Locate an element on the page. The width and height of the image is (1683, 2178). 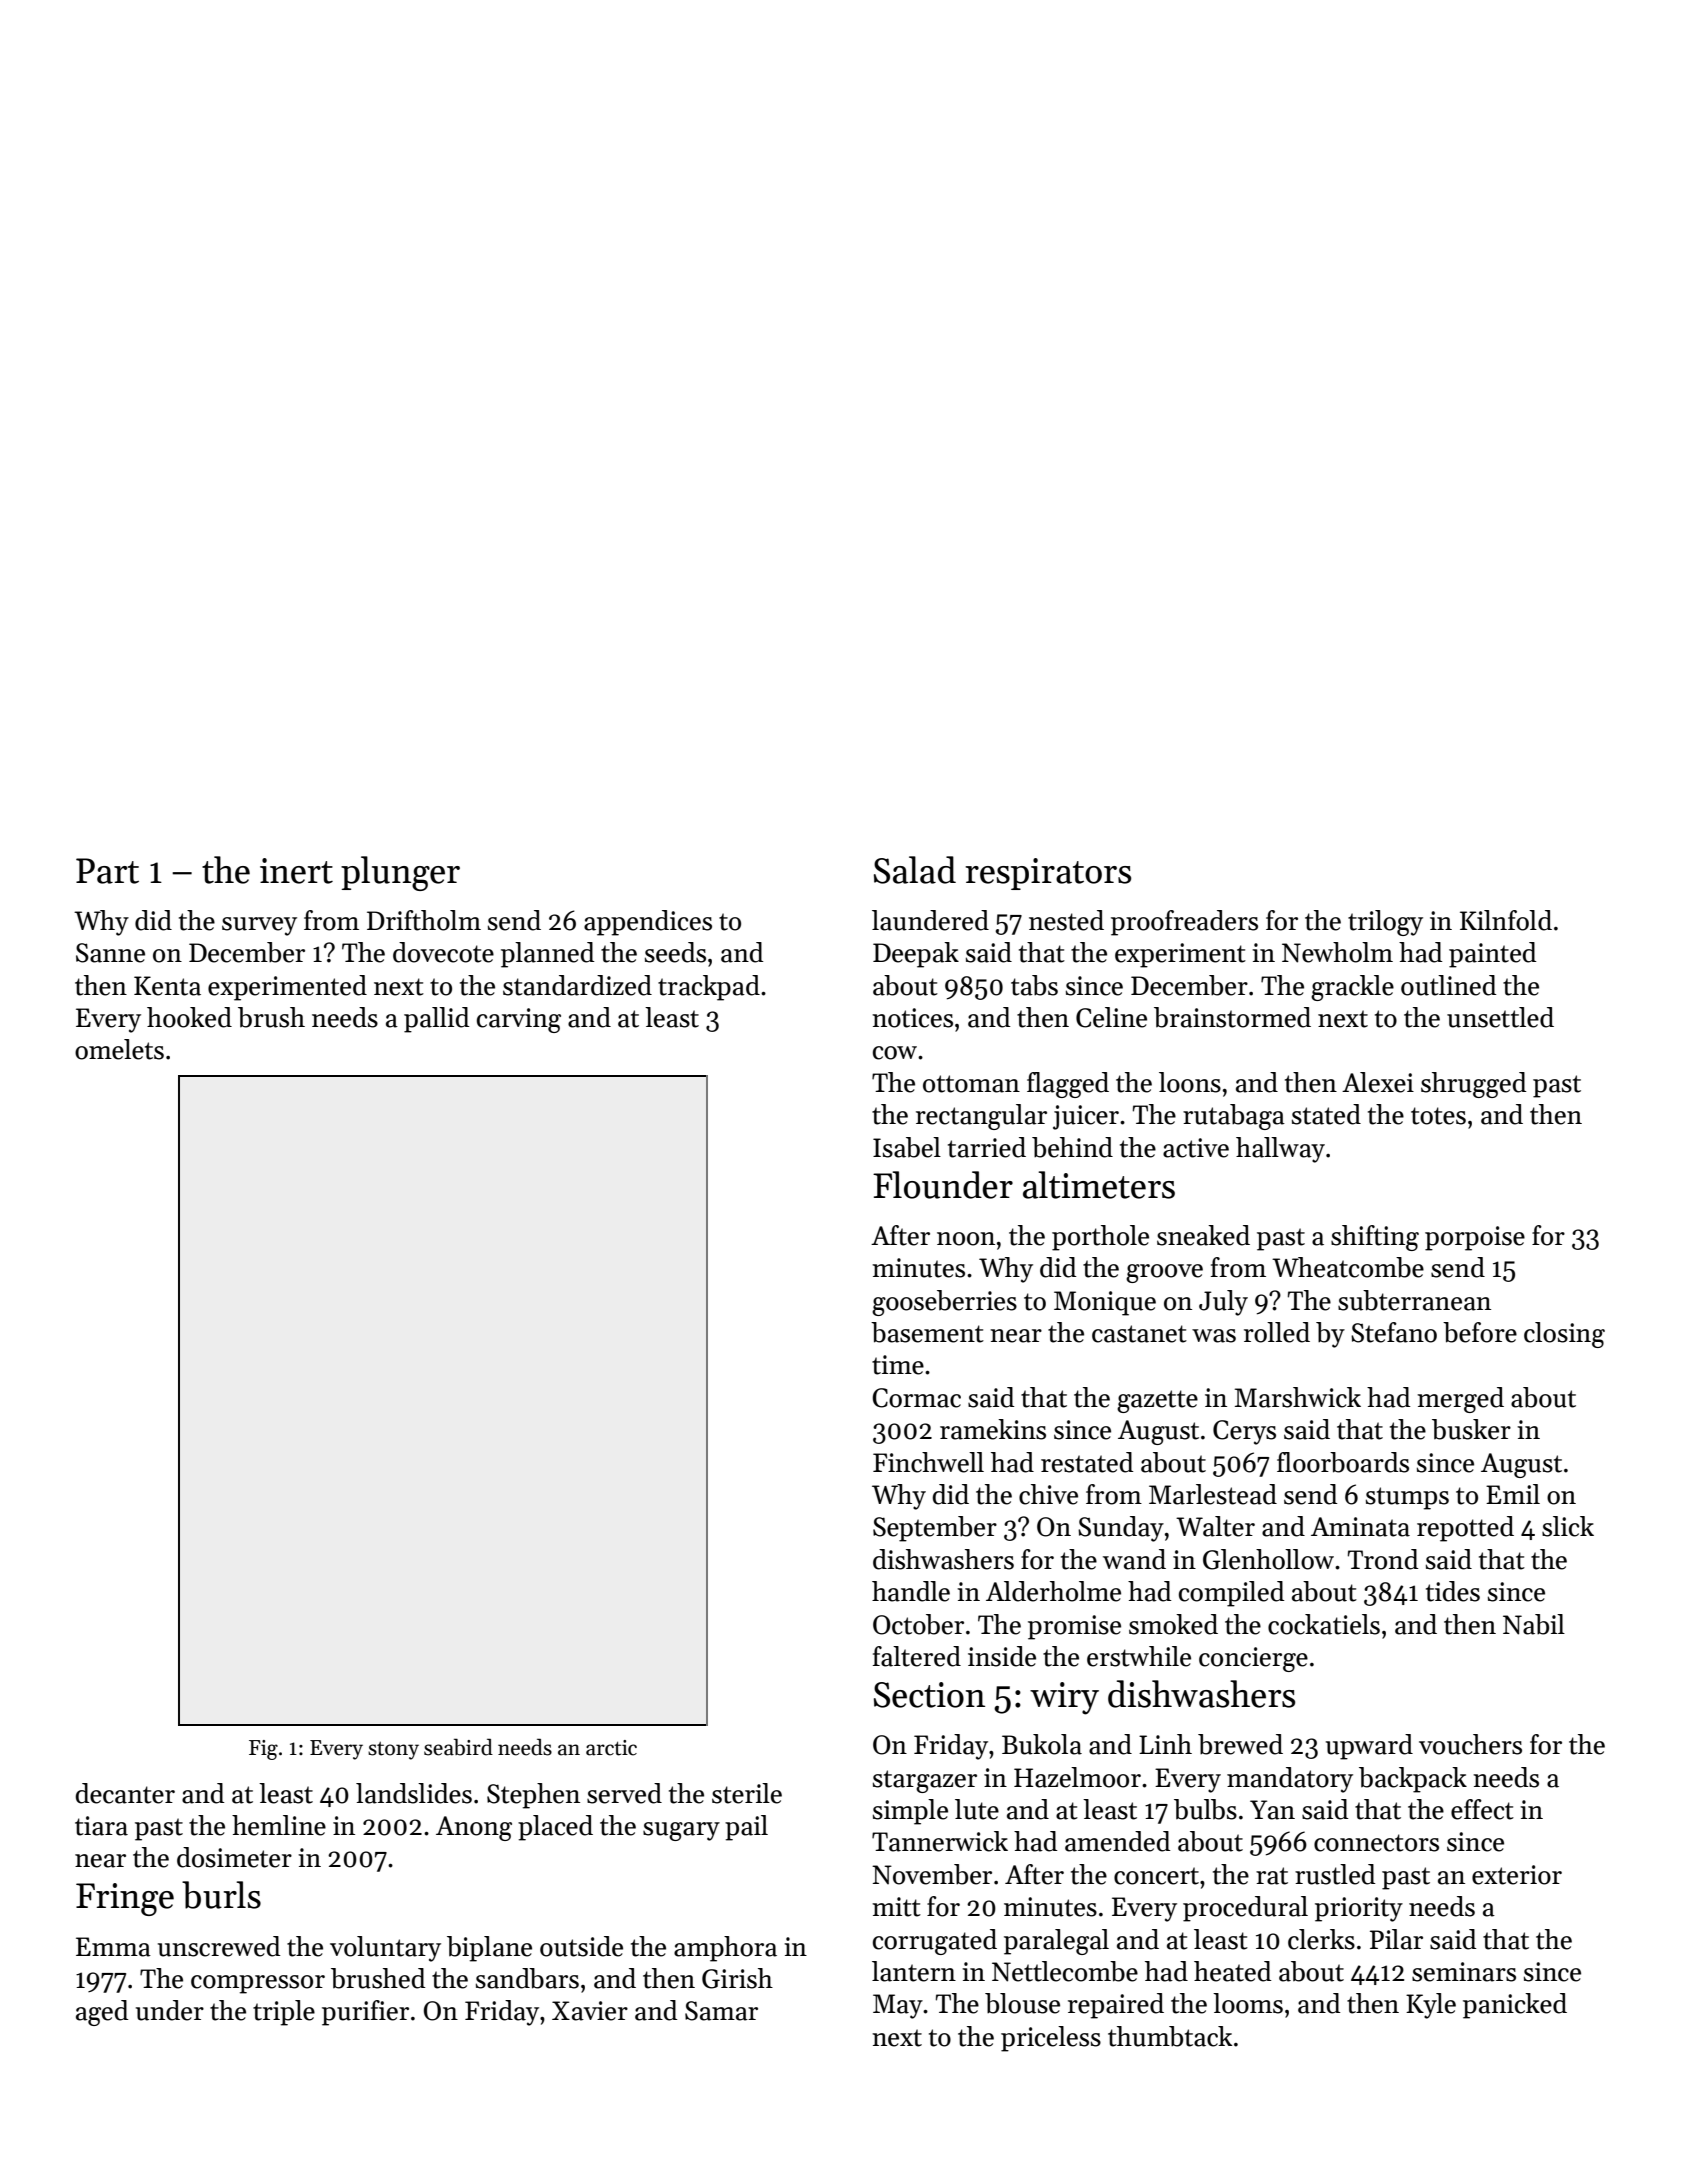
procedural is located at coordinates (1245, 1909).
